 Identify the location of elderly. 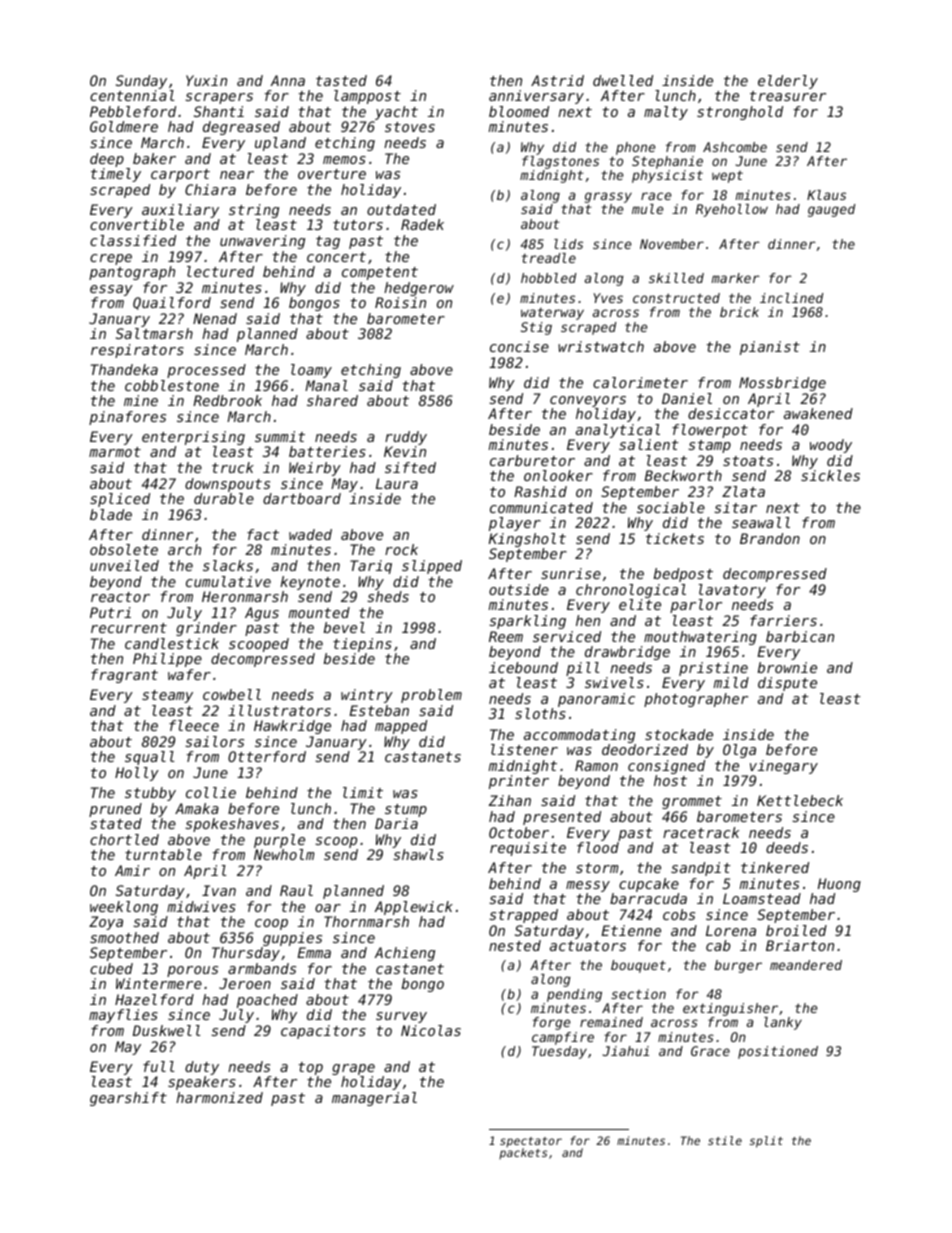
(788, 82).
